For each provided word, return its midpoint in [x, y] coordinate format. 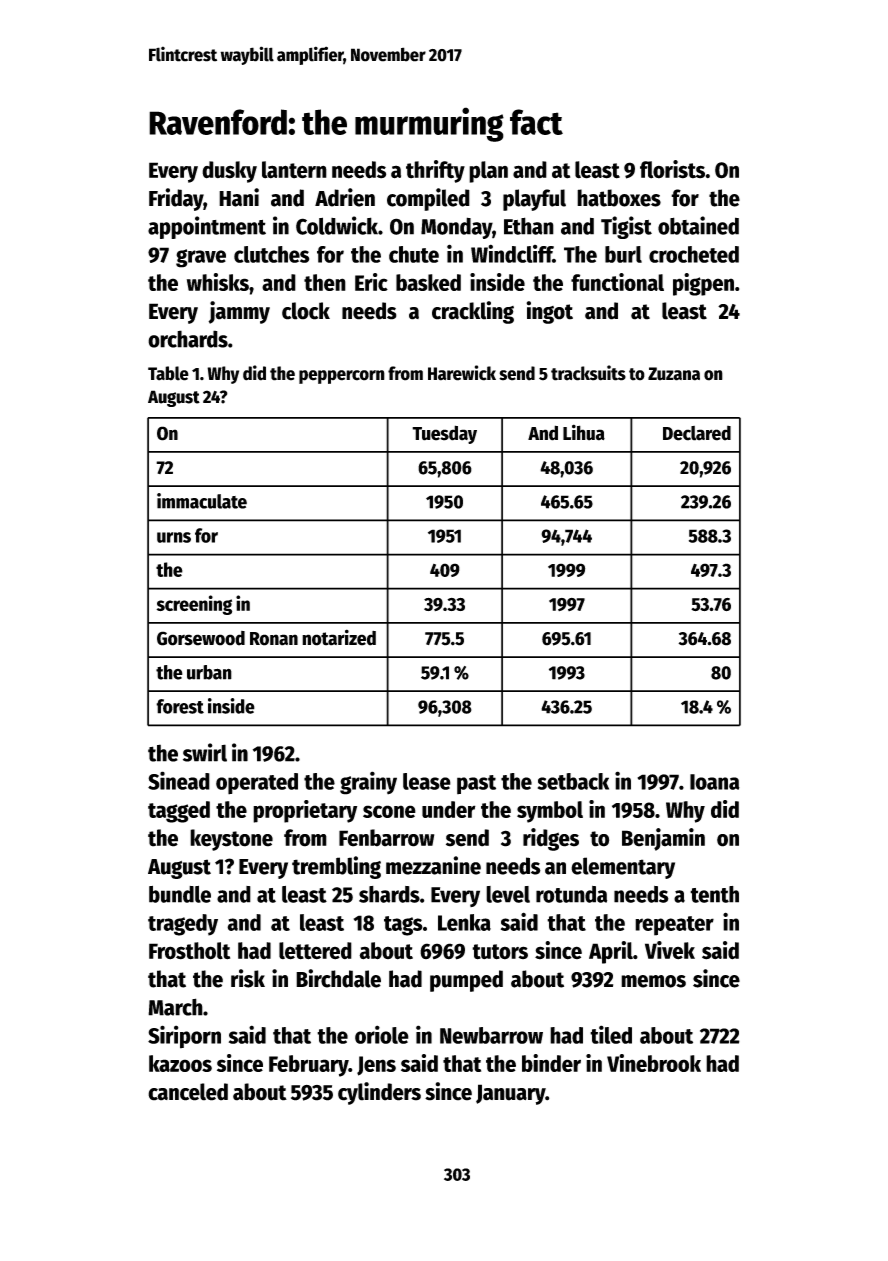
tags [403, 926]
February [309, 1066]
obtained [698, 225]
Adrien [345, 197]
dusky [229, 172]
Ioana [715, 782]
